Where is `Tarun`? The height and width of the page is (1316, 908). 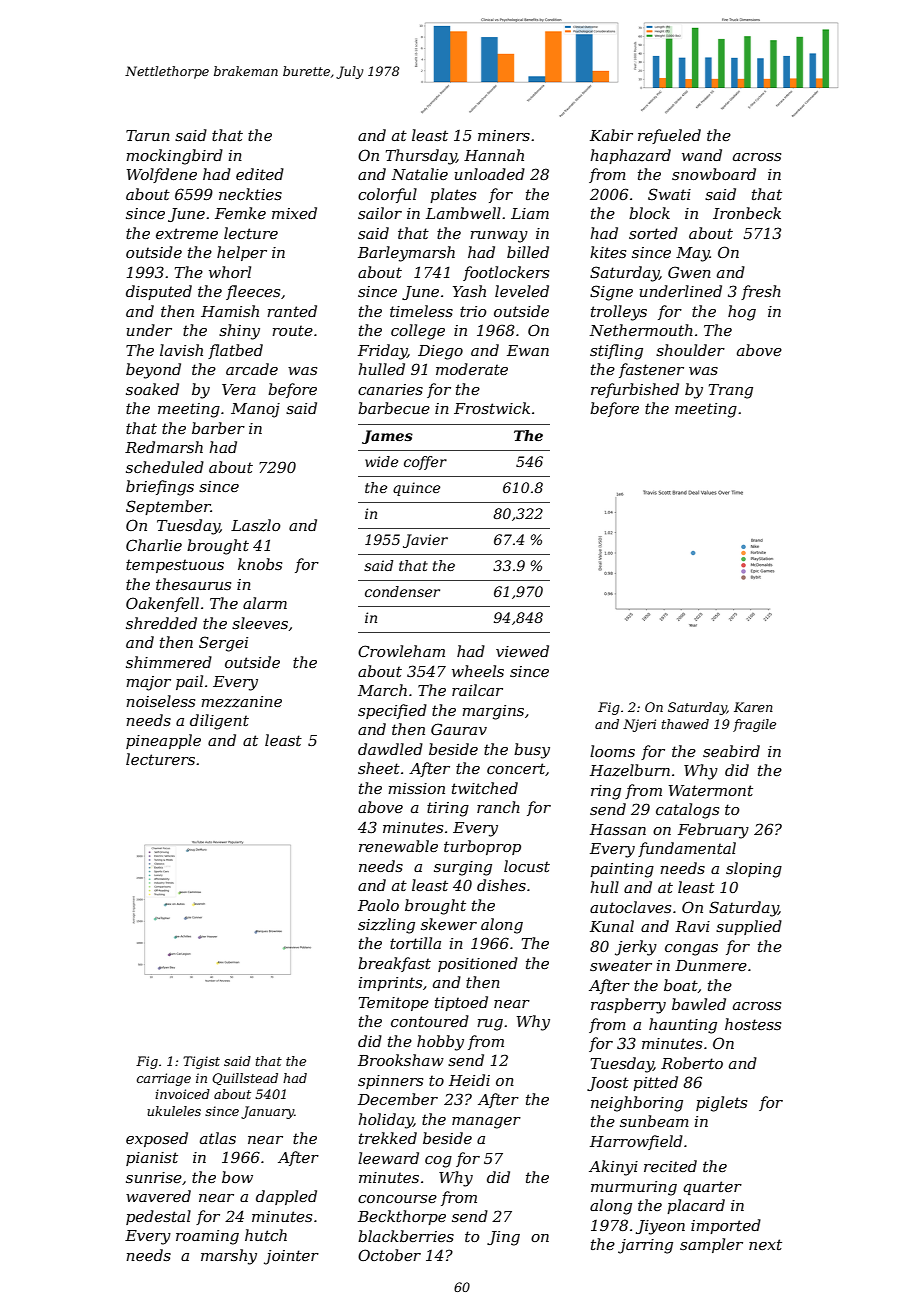
Tarun is located at coordinates (148, 135).
